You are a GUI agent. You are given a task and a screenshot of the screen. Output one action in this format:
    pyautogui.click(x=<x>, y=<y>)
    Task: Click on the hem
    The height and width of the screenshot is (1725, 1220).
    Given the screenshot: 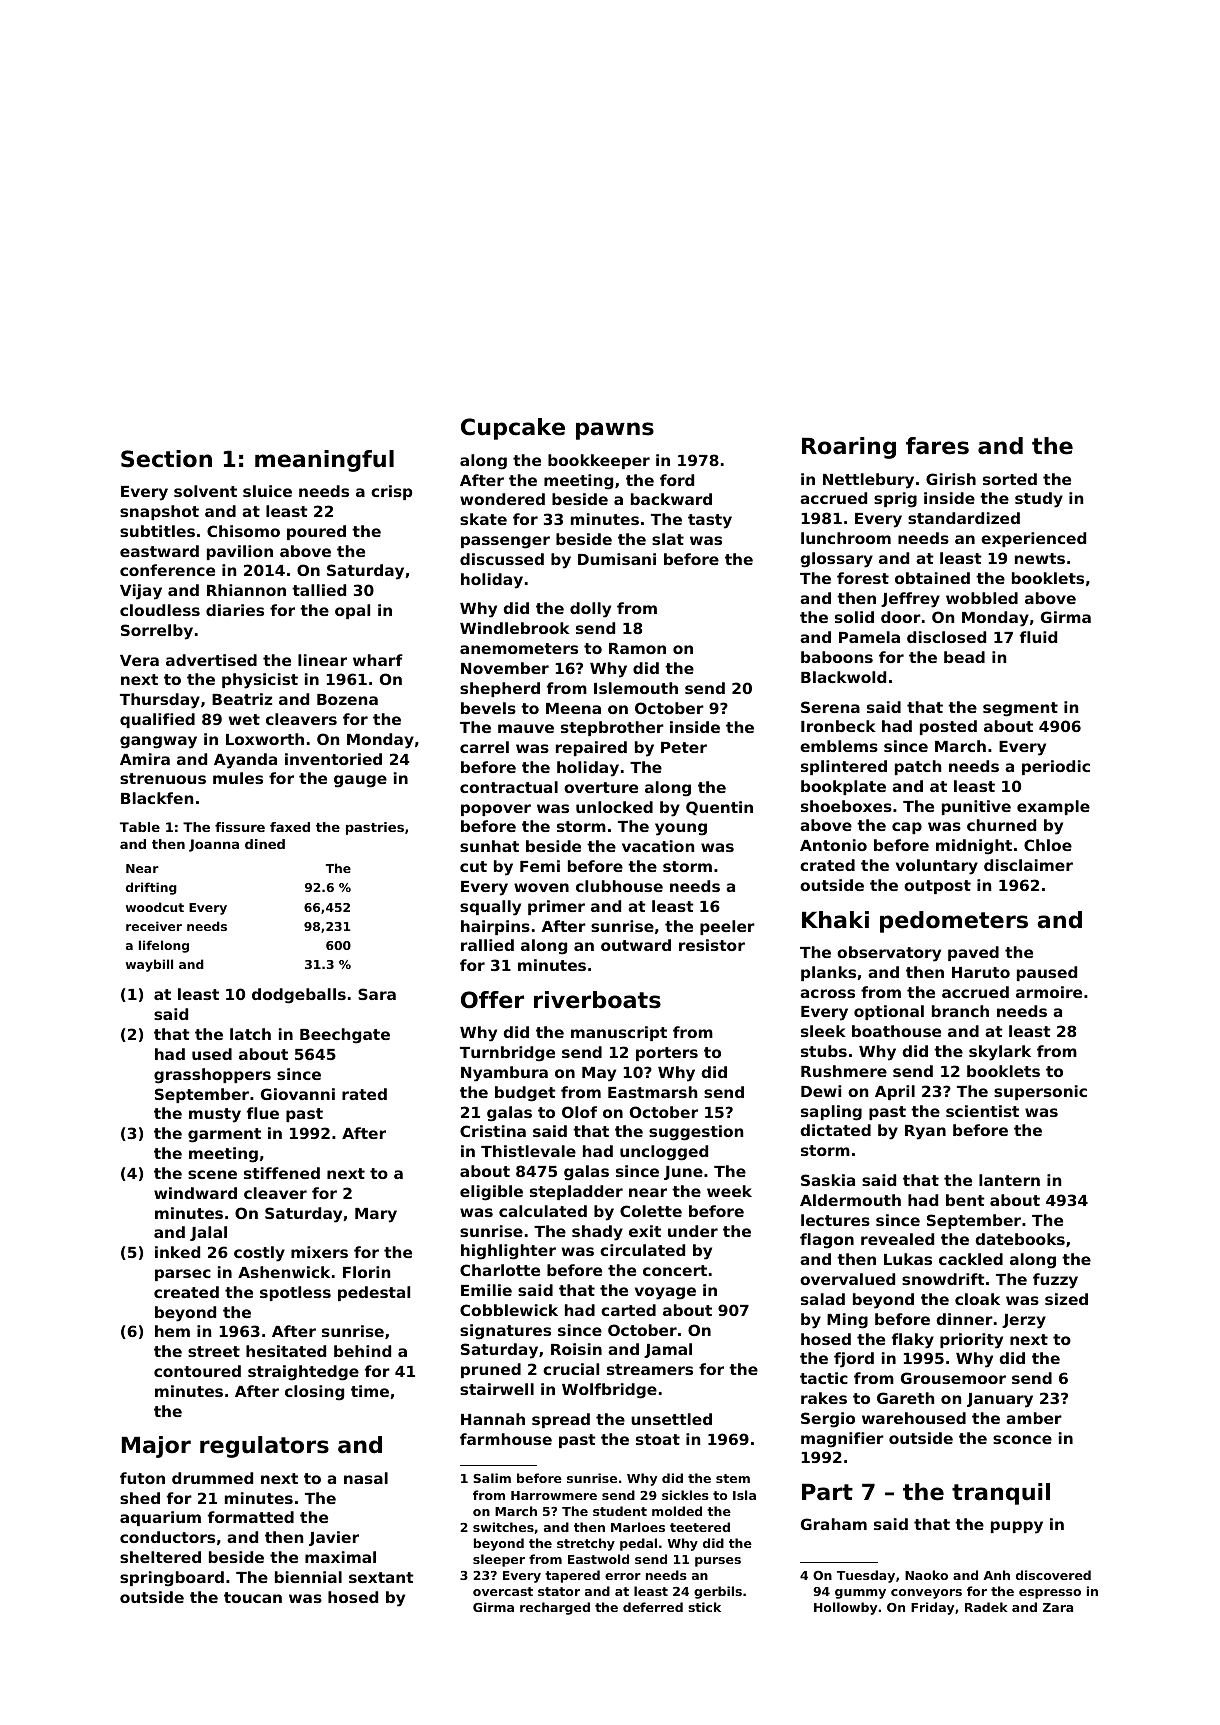 What is the action you would take?
    pyautogui.click(x=172, y=1331)
